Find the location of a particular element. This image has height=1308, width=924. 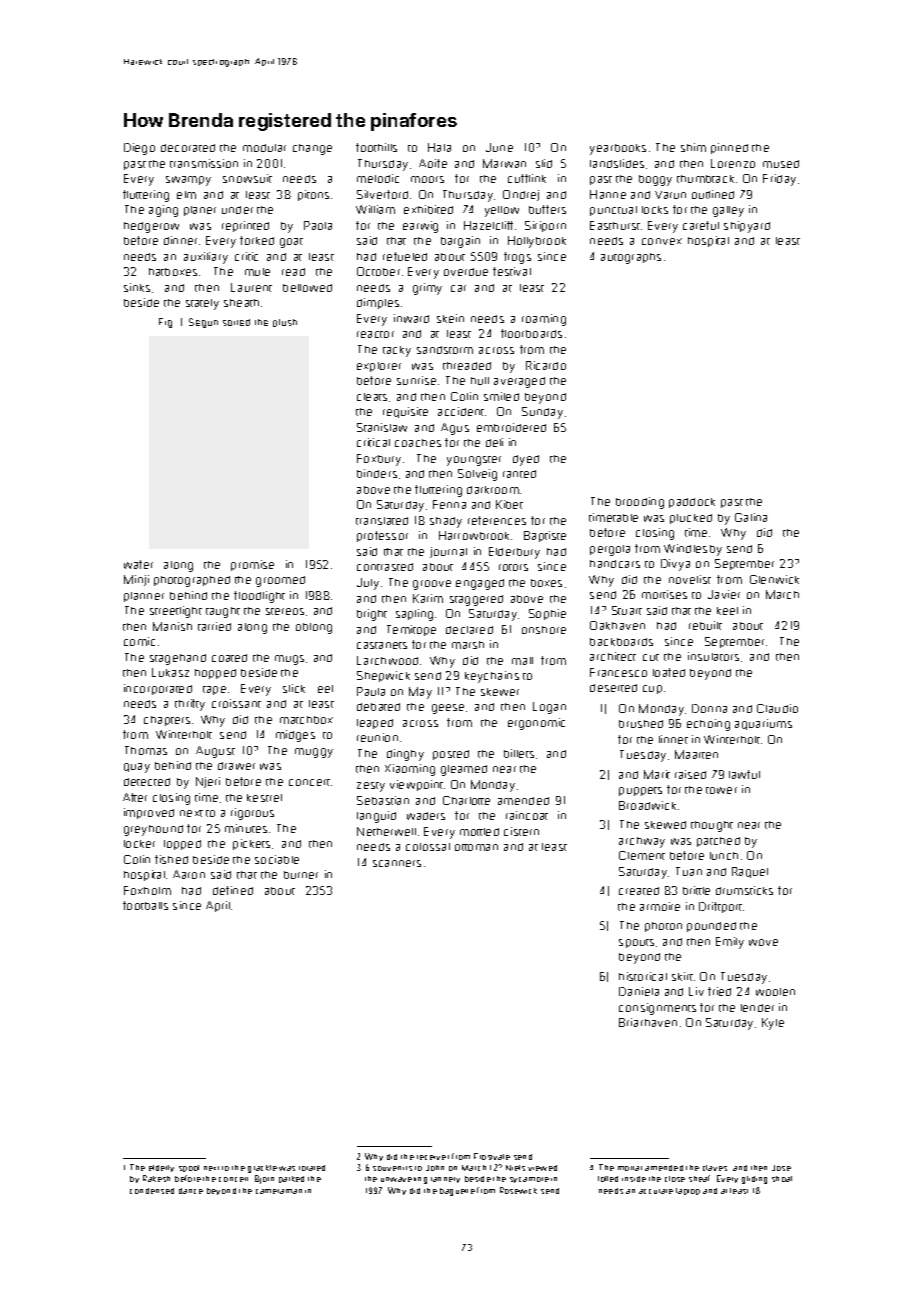

grackle is located at coordinates (262, 1169).
